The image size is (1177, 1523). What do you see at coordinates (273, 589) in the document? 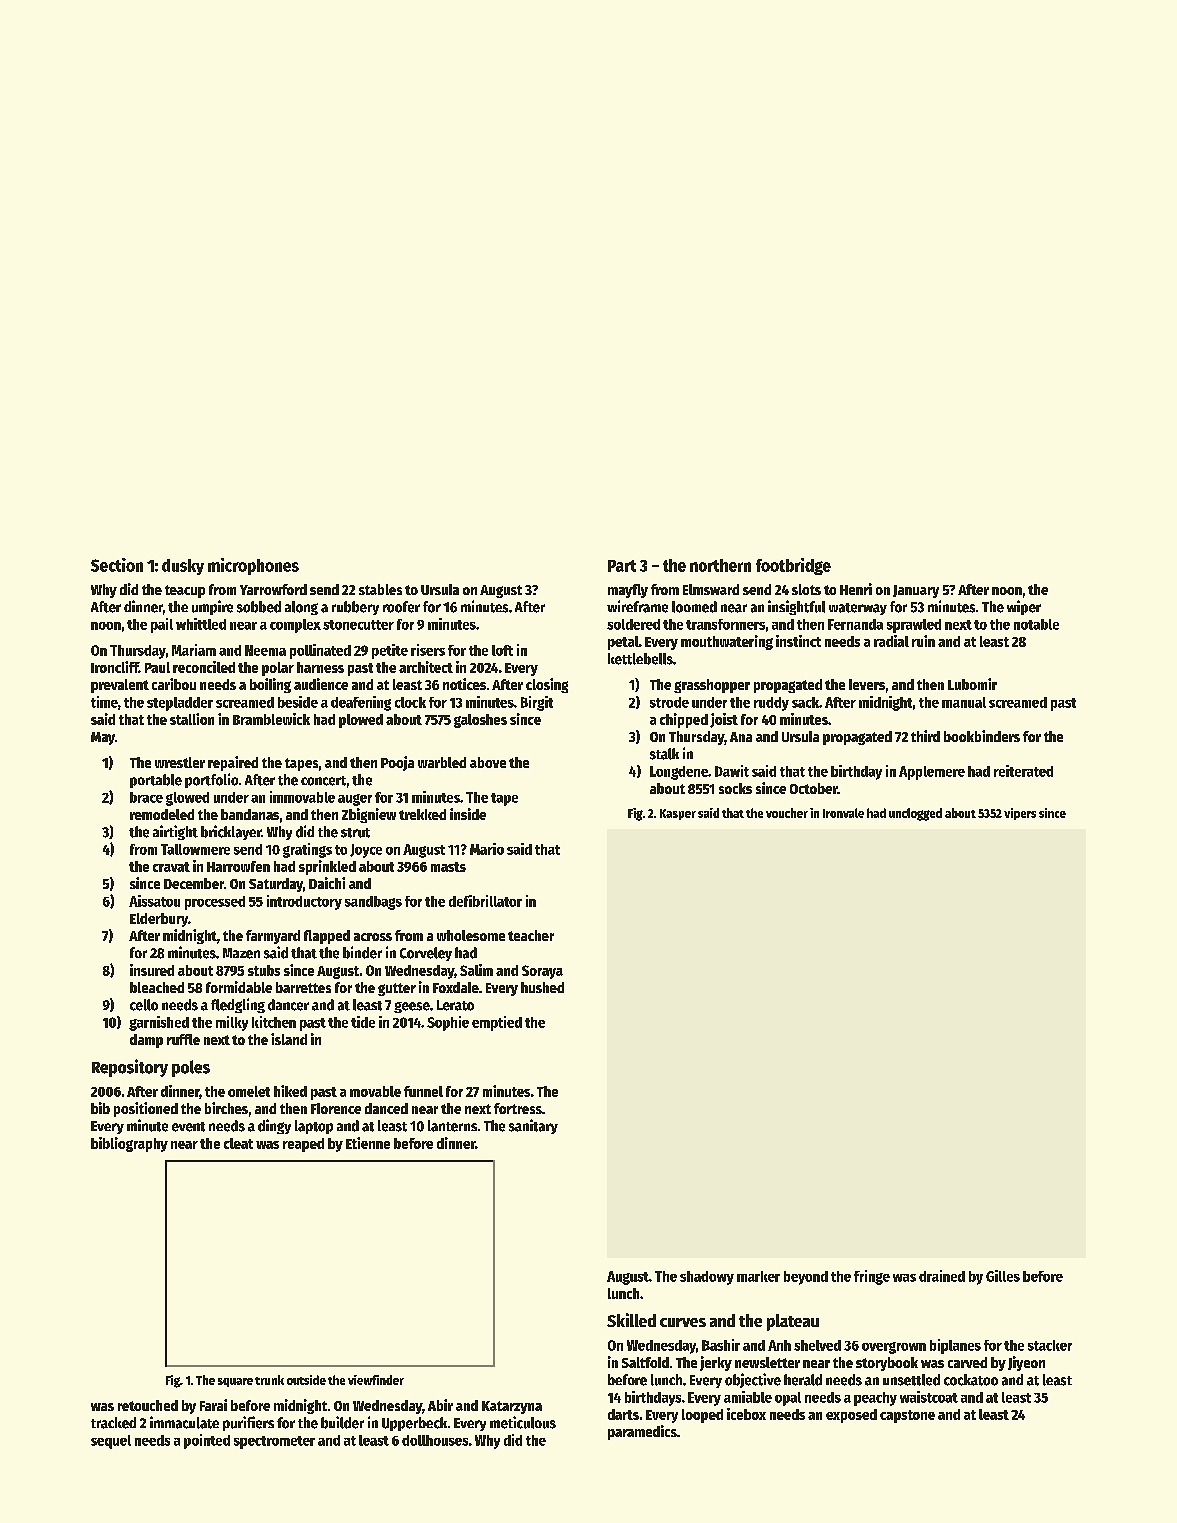
I see `Yarrowford` at bounding box center [273, 589].
